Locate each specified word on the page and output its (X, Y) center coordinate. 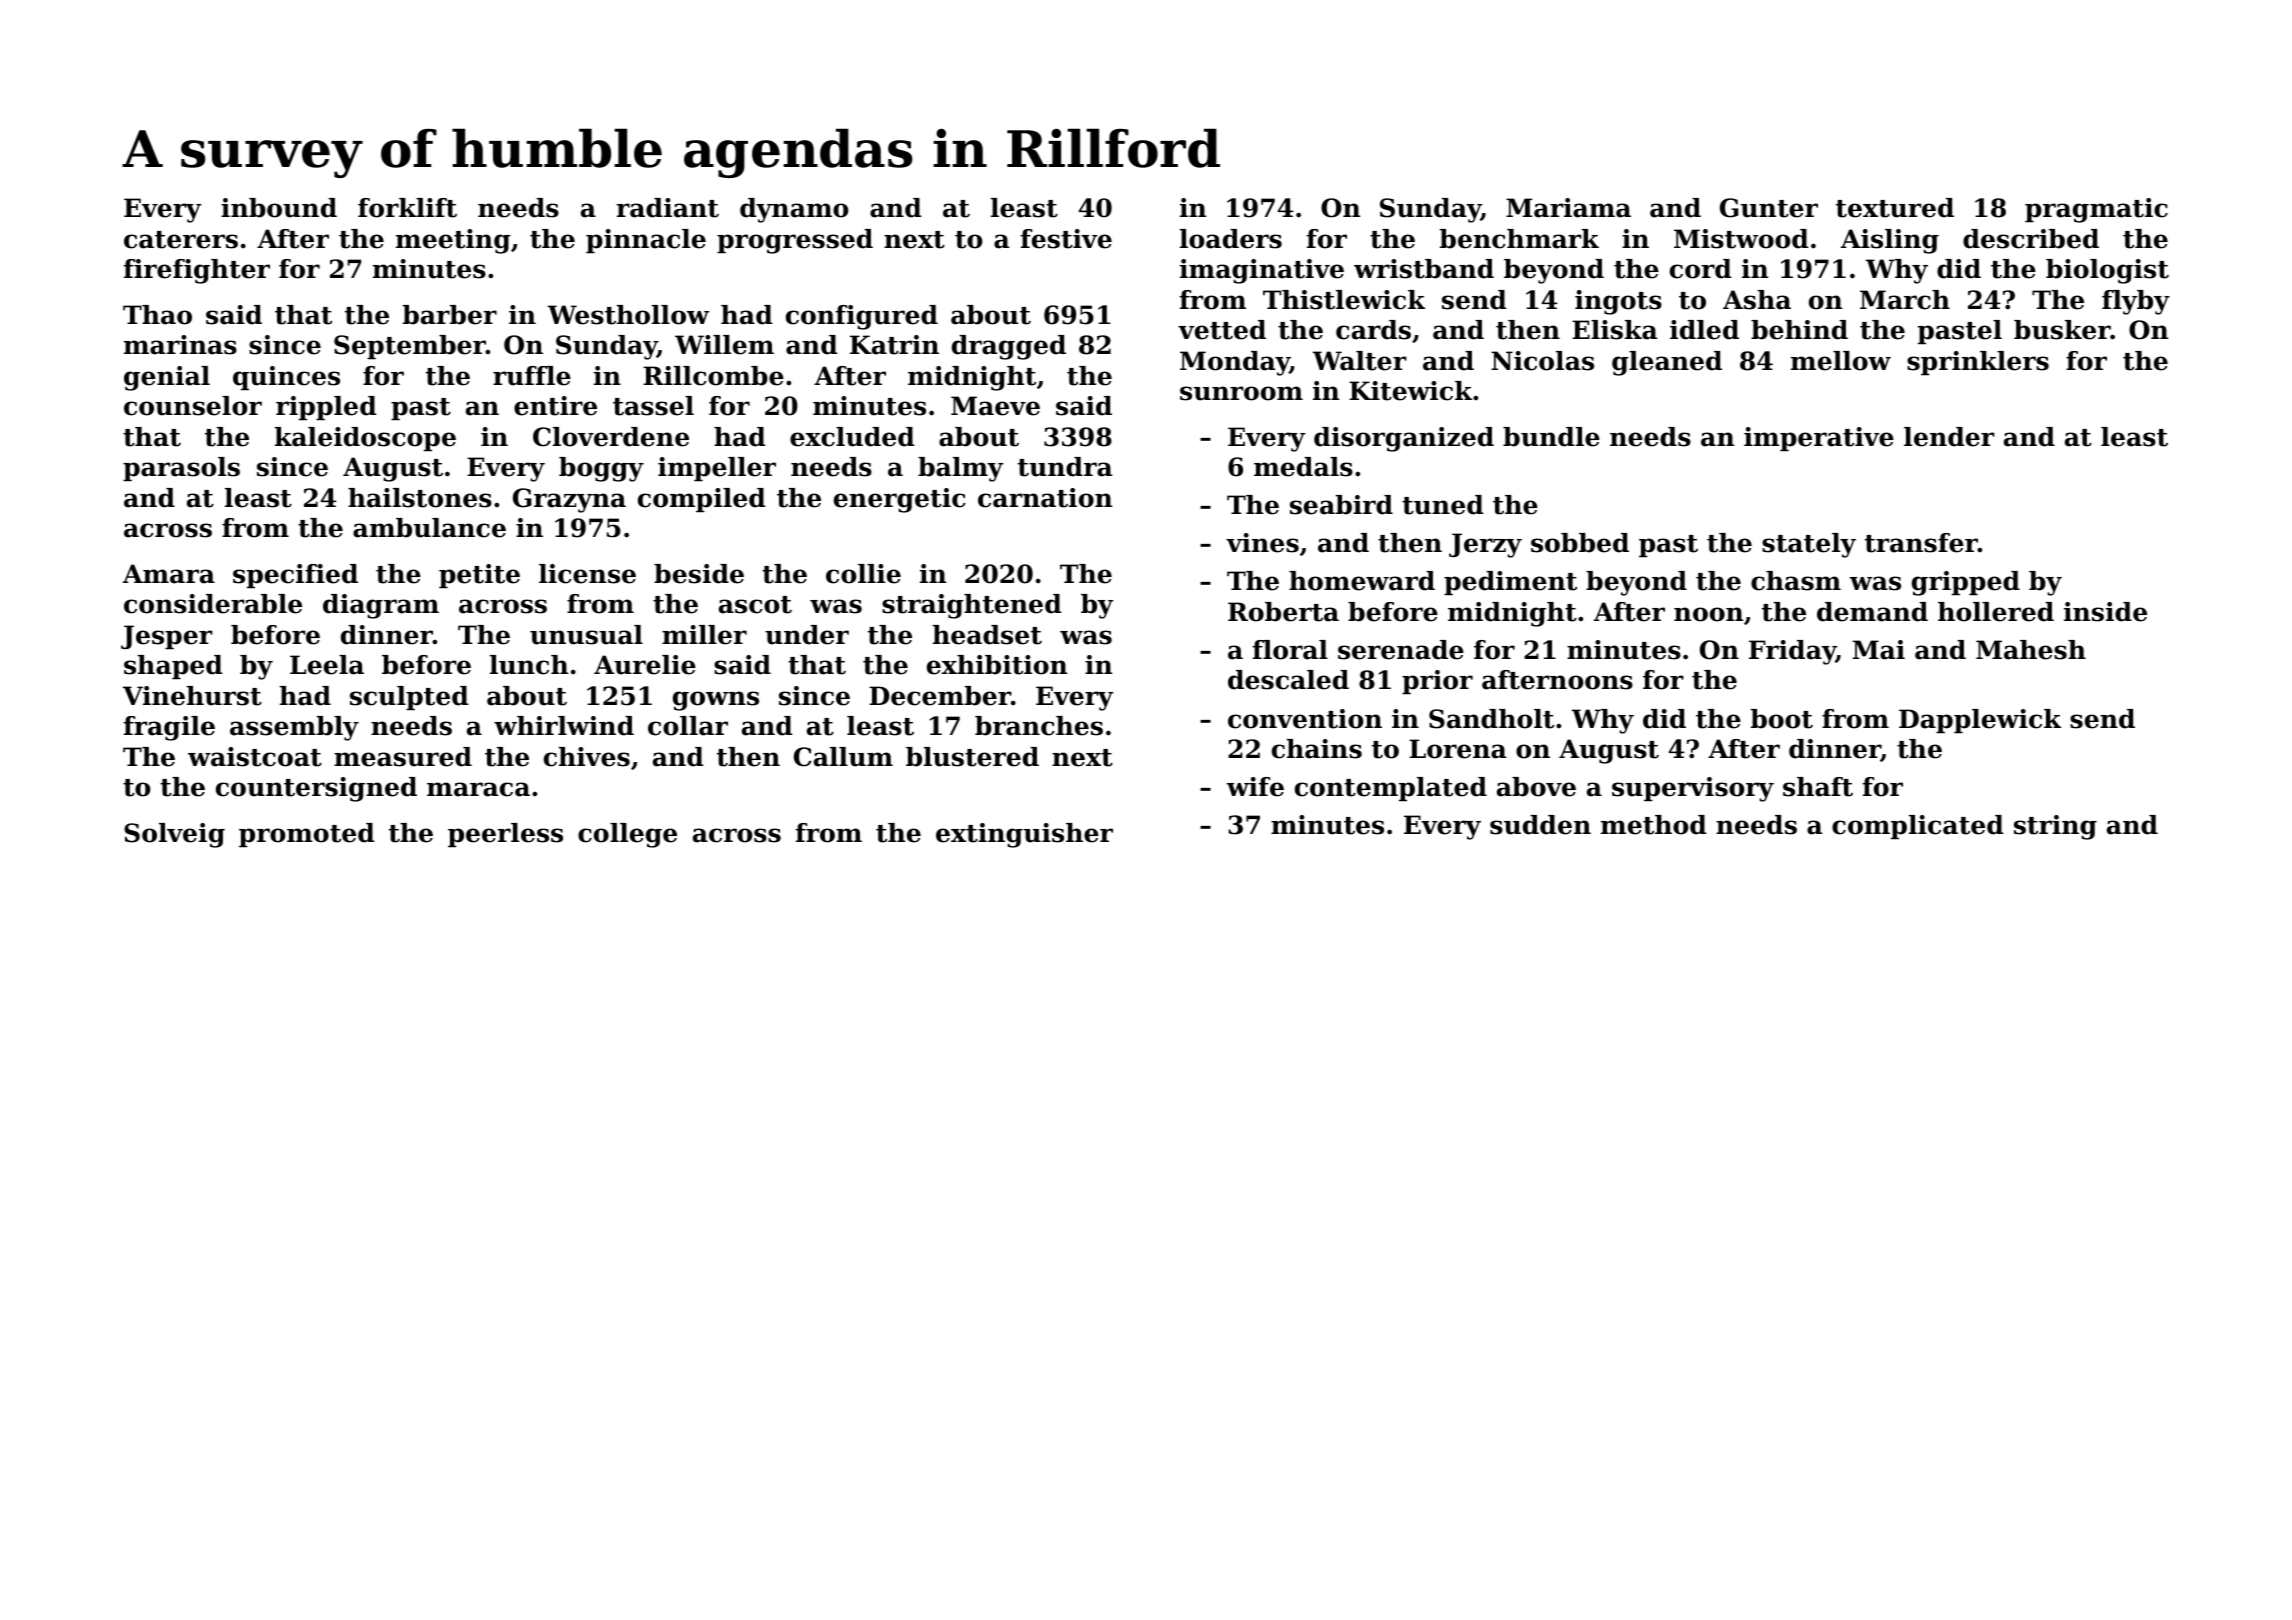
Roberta (1283, 612)
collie (863, 574)
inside (2105, 612)
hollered (1996, 612)
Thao (157, 315)
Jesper (167, 637)
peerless (505, 835)
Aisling (1890, 241)
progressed (795, 241)
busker (2062, 330)
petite (479, 576)
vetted (1222, 330)
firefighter (197, 271)
